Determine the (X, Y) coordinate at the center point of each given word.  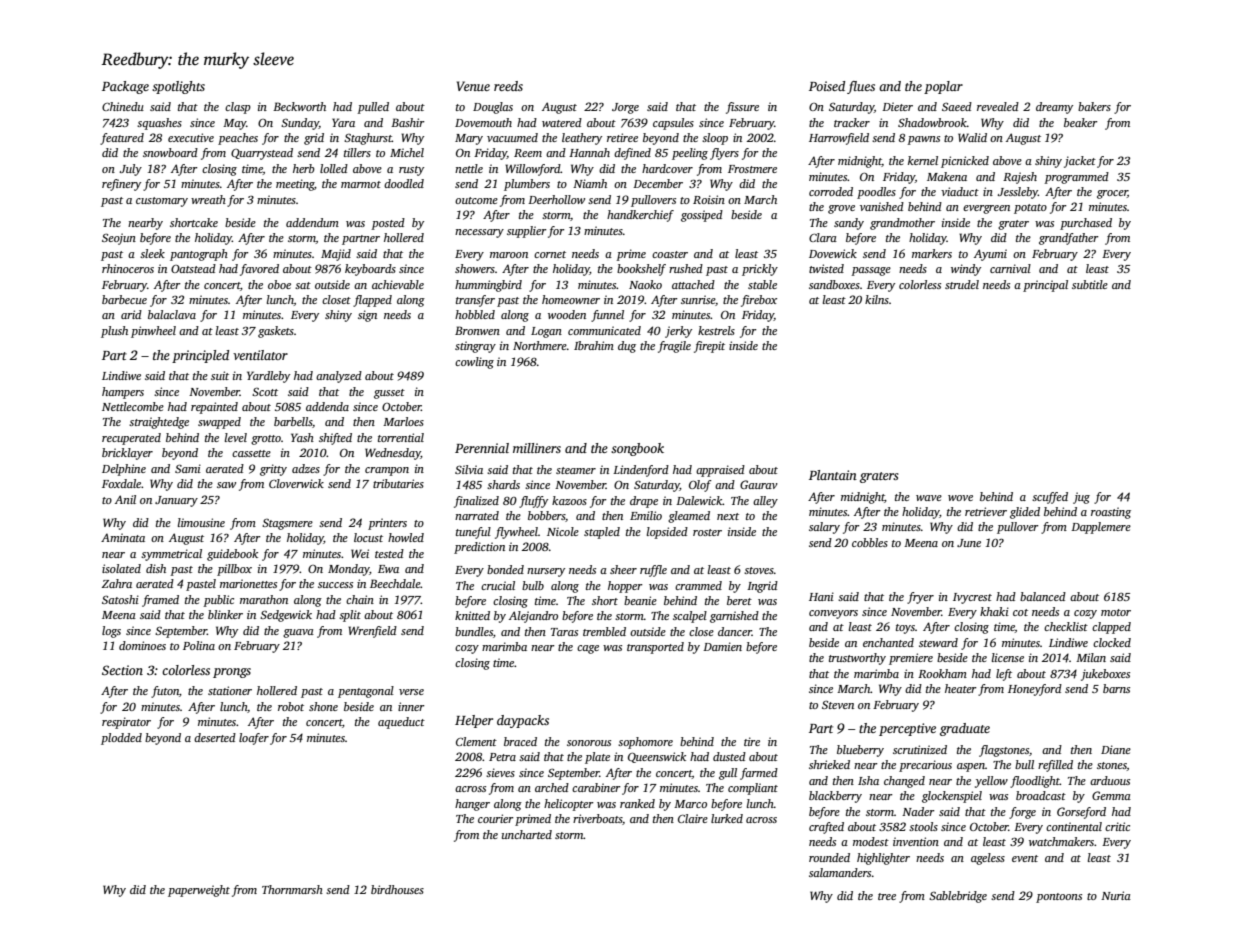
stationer (230, 690)
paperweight (199, 891)
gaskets (276, 332)
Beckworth (299, 106)
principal (1045, 286)
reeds (508, 86)
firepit (709, 347)
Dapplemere (1101, 528)
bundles (474, 631)
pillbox (234, 570)
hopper (625, 587)
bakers (1094, 106)
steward (938, 642)
